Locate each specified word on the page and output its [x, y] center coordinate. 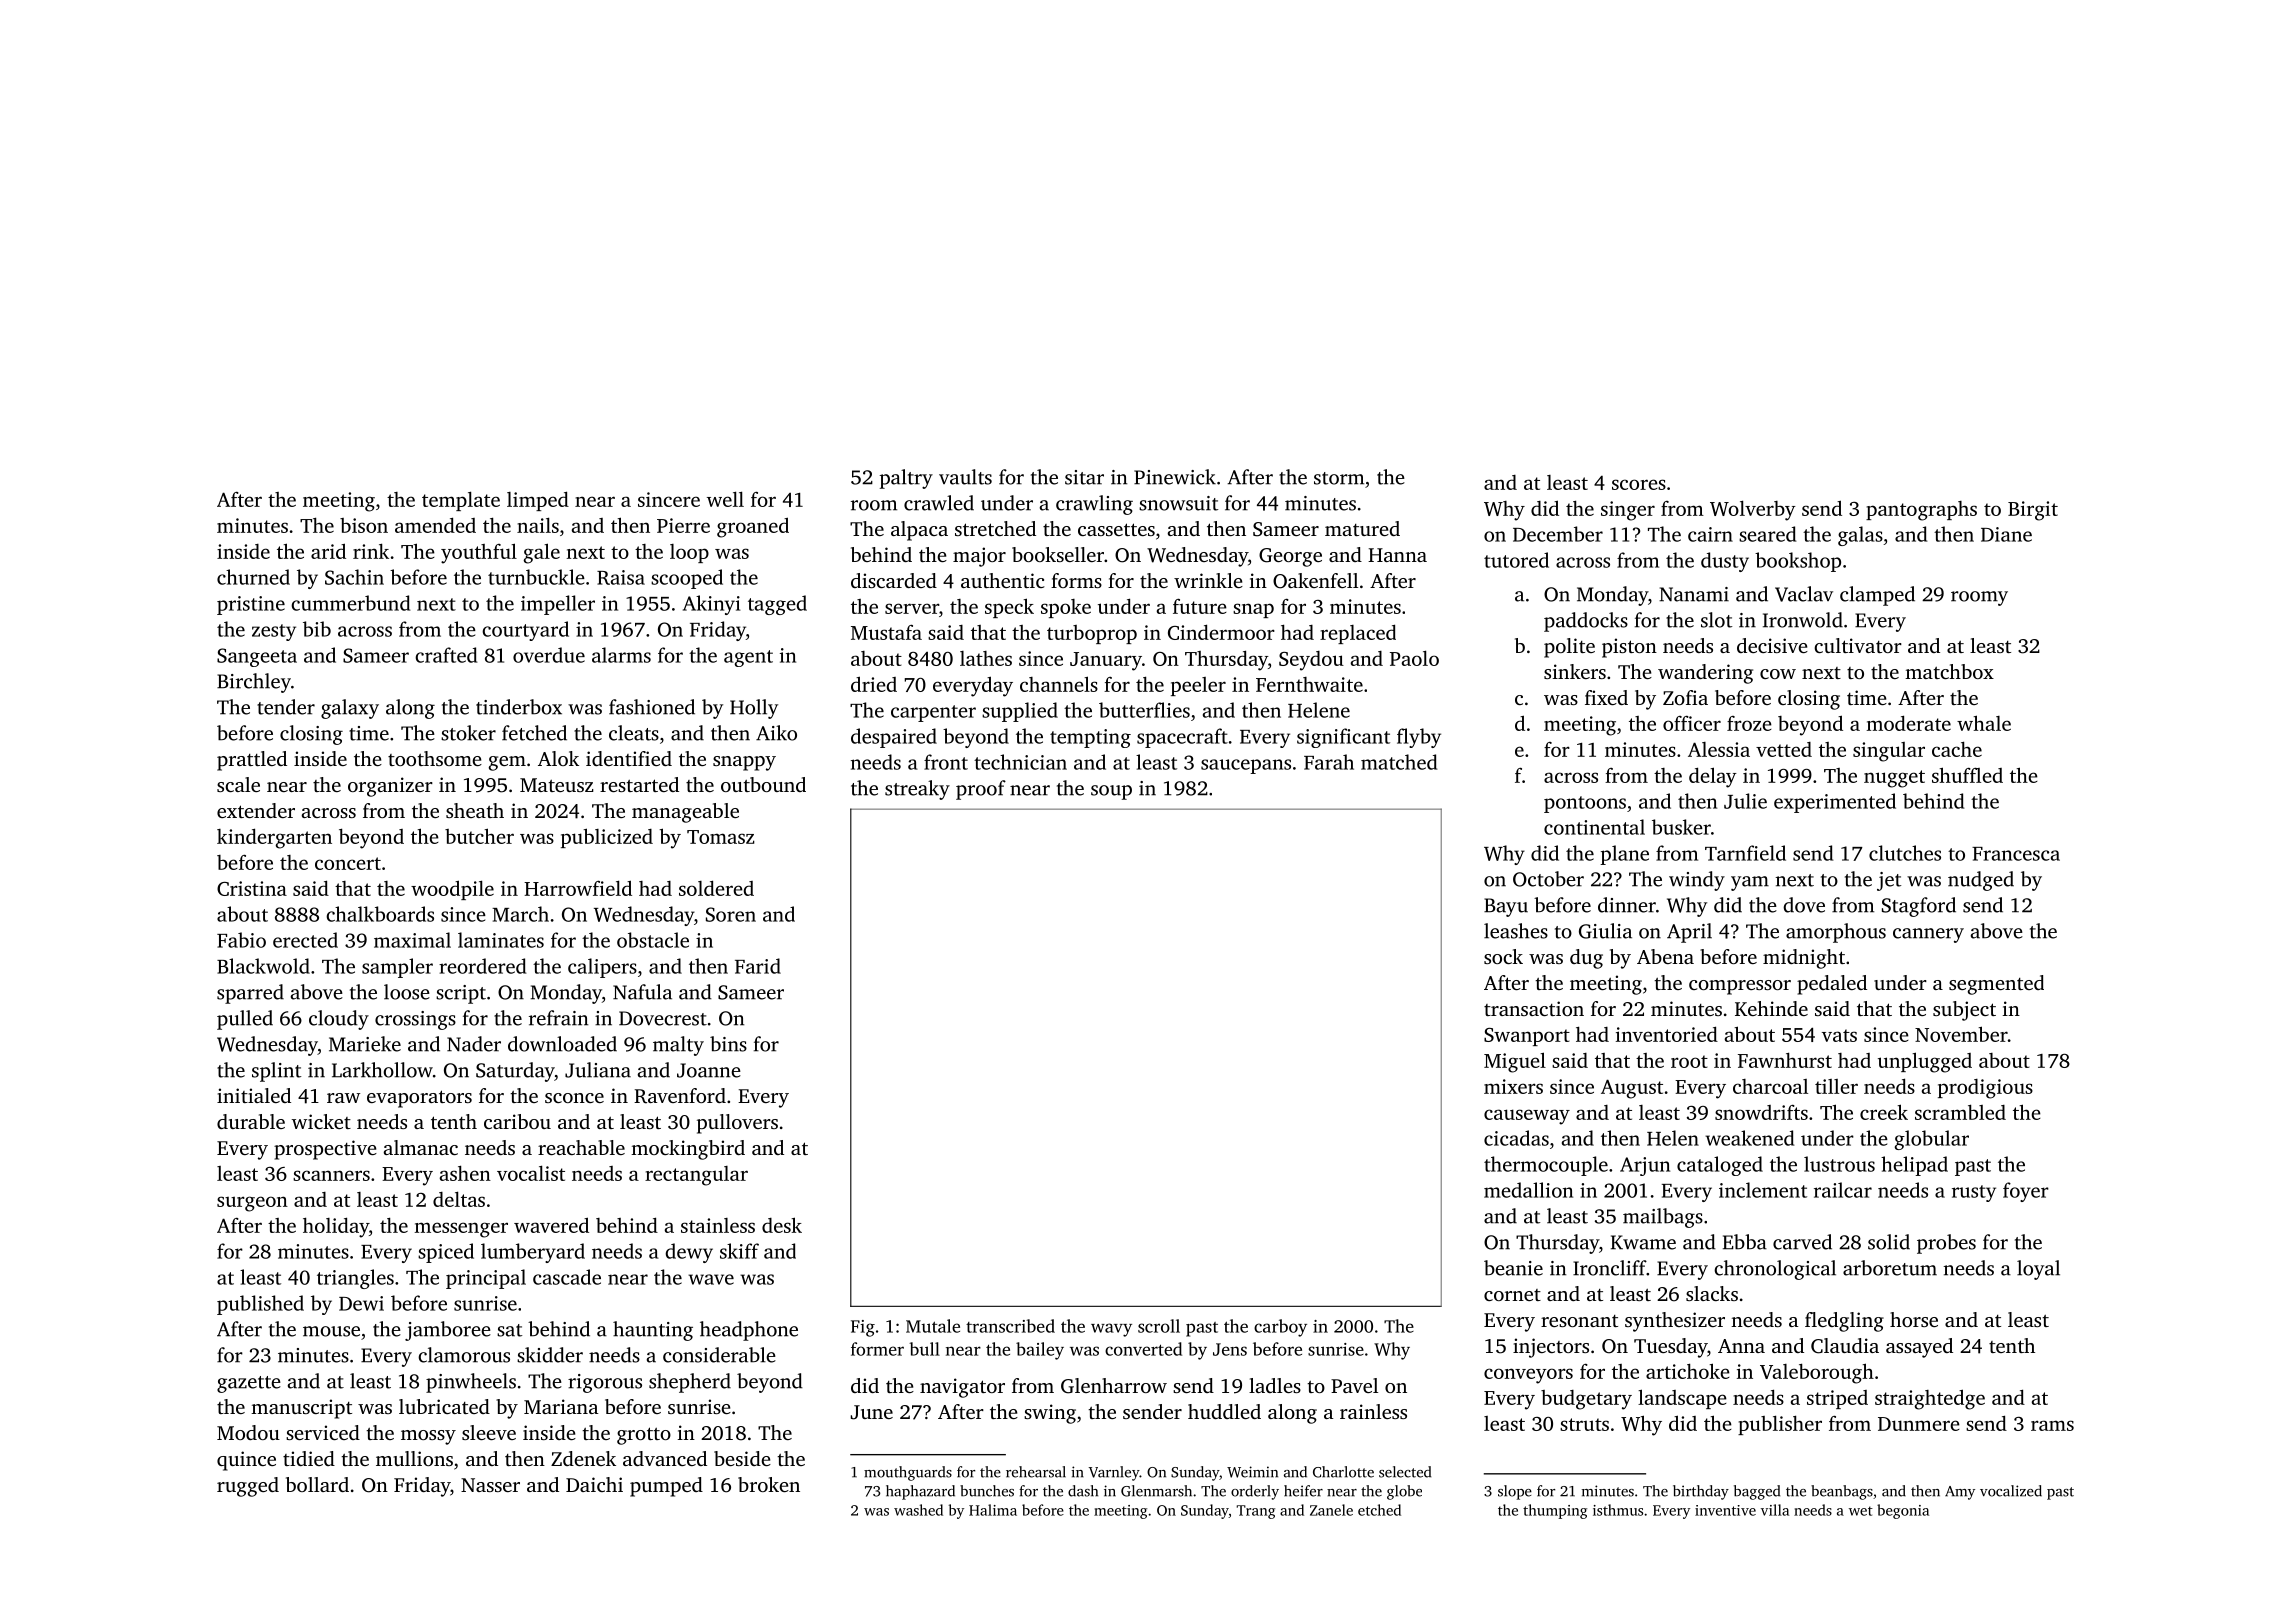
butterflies [1144, 710]
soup [1111, 792]
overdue [549, 655]
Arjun [1645, 1166]
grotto [644, 1436]
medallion [1528, 1190]
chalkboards [380, 914]
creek [1884, 1112]
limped [538, 501]
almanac [420, 1147]
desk [782, 1225]
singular [1889, 752]
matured [1362, 528]
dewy [689, 1253]
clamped [1877, 596]
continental [1594, 827]
